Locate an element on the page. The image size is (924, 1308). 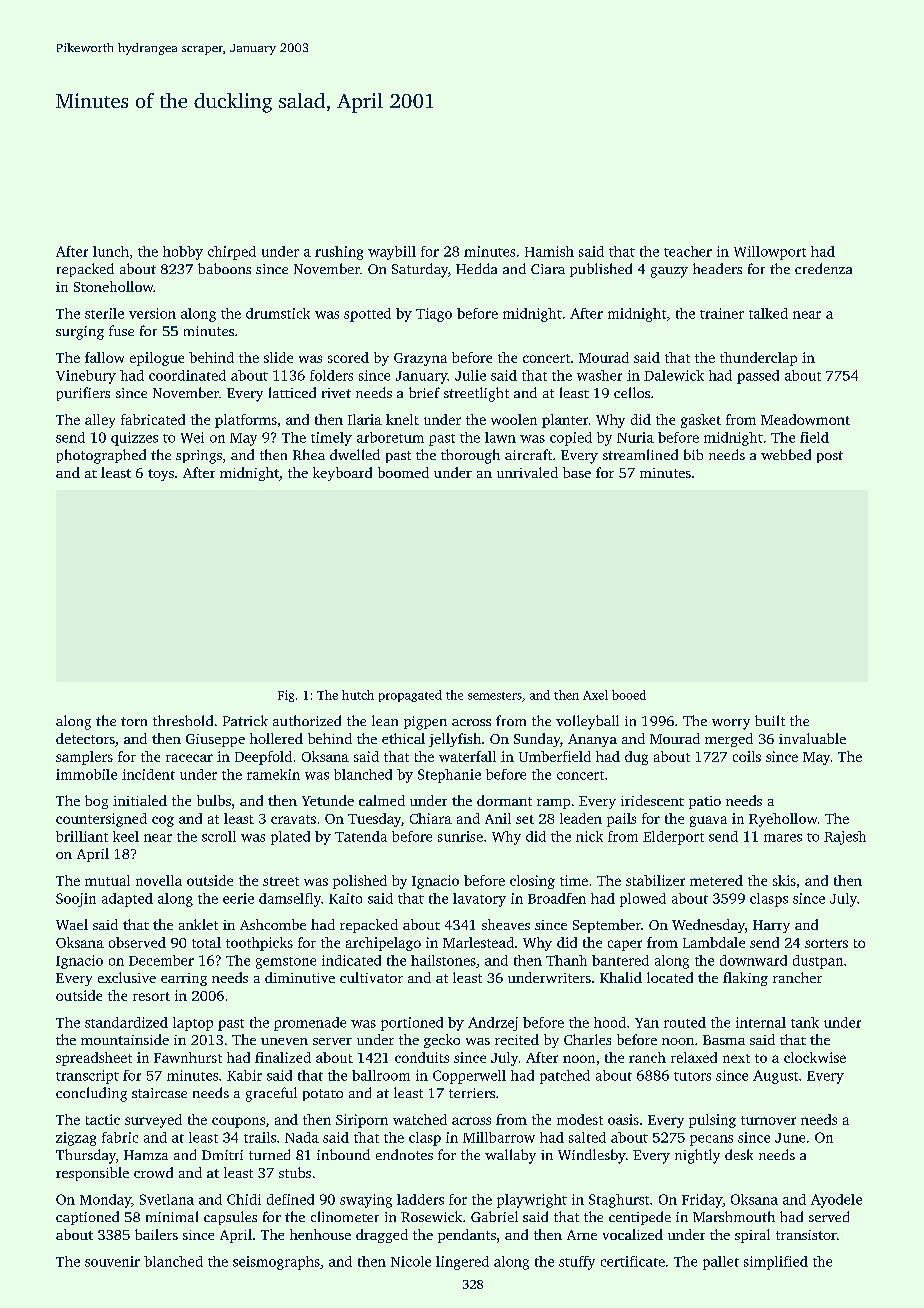
Nicole is located at coordinates (411, 1261).
